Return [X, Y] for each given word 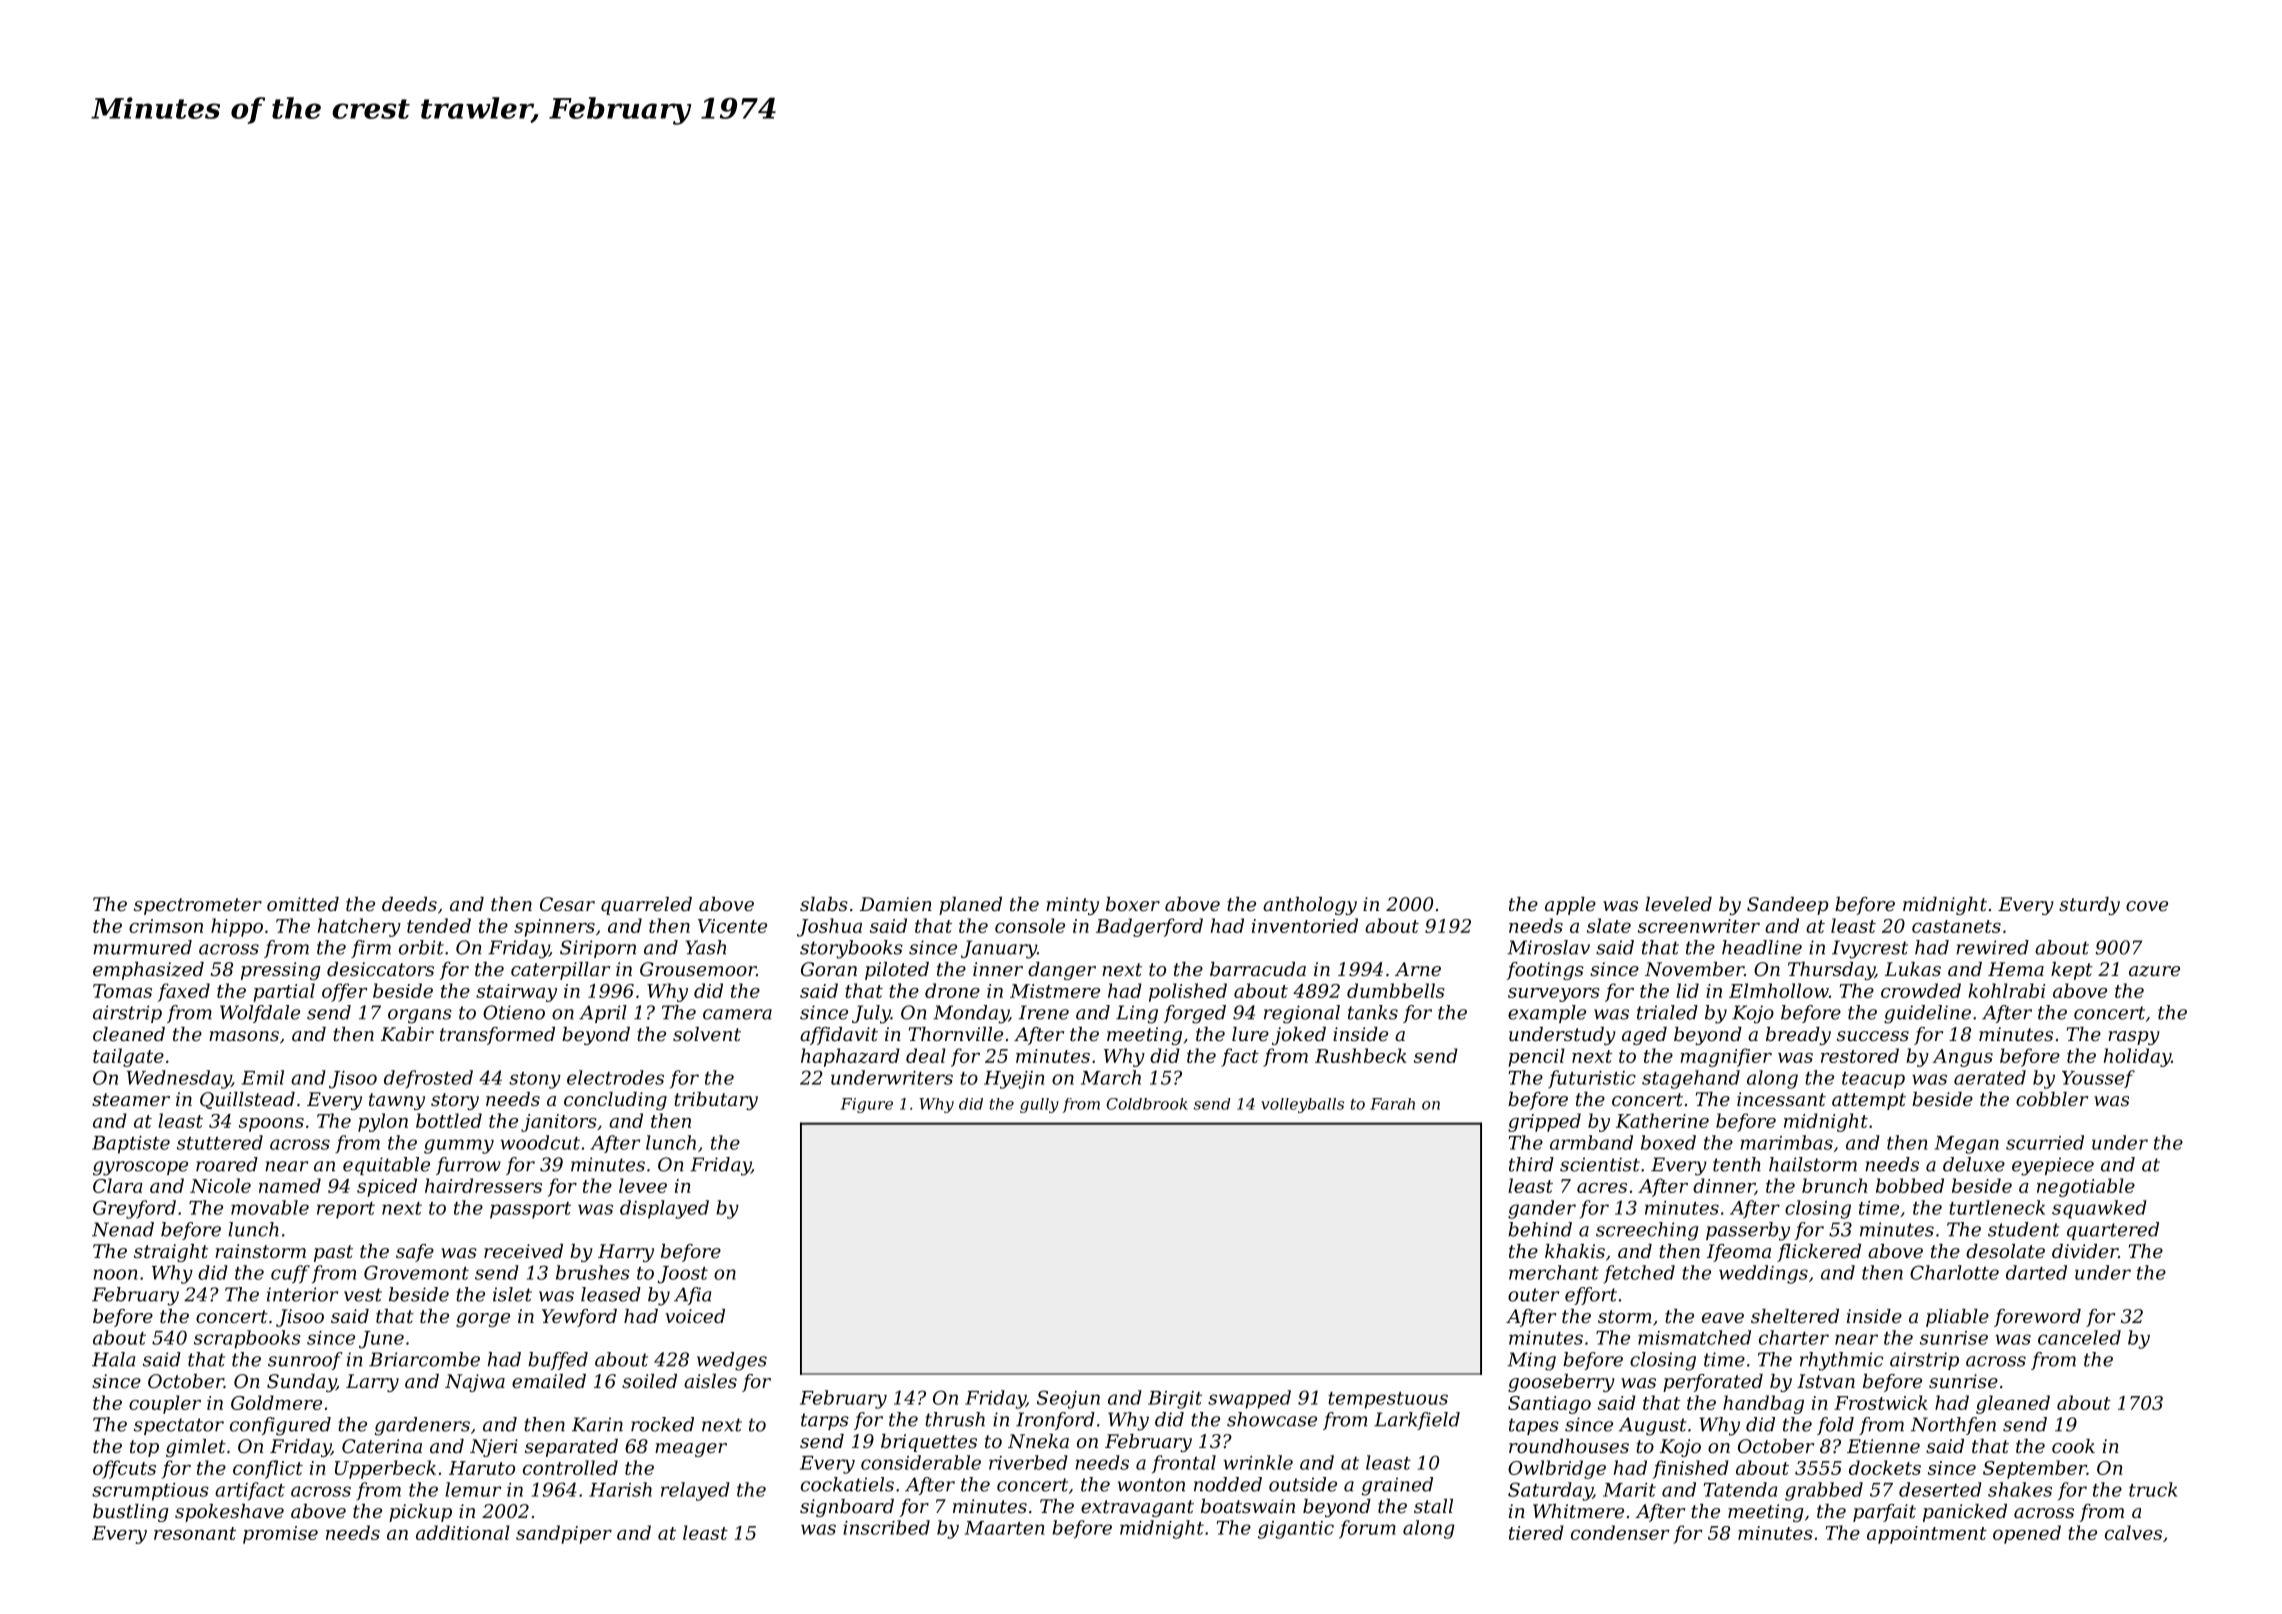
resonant [195, 1533]
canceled [2079, 1337]
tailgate [128, 1057]
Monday [971, 1014]
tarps [825, 1421]
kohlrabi [2006, 990]
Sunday [301, 1383]
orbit [421, 947]
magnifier [1726, 1057]
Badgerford [1149, 927]
